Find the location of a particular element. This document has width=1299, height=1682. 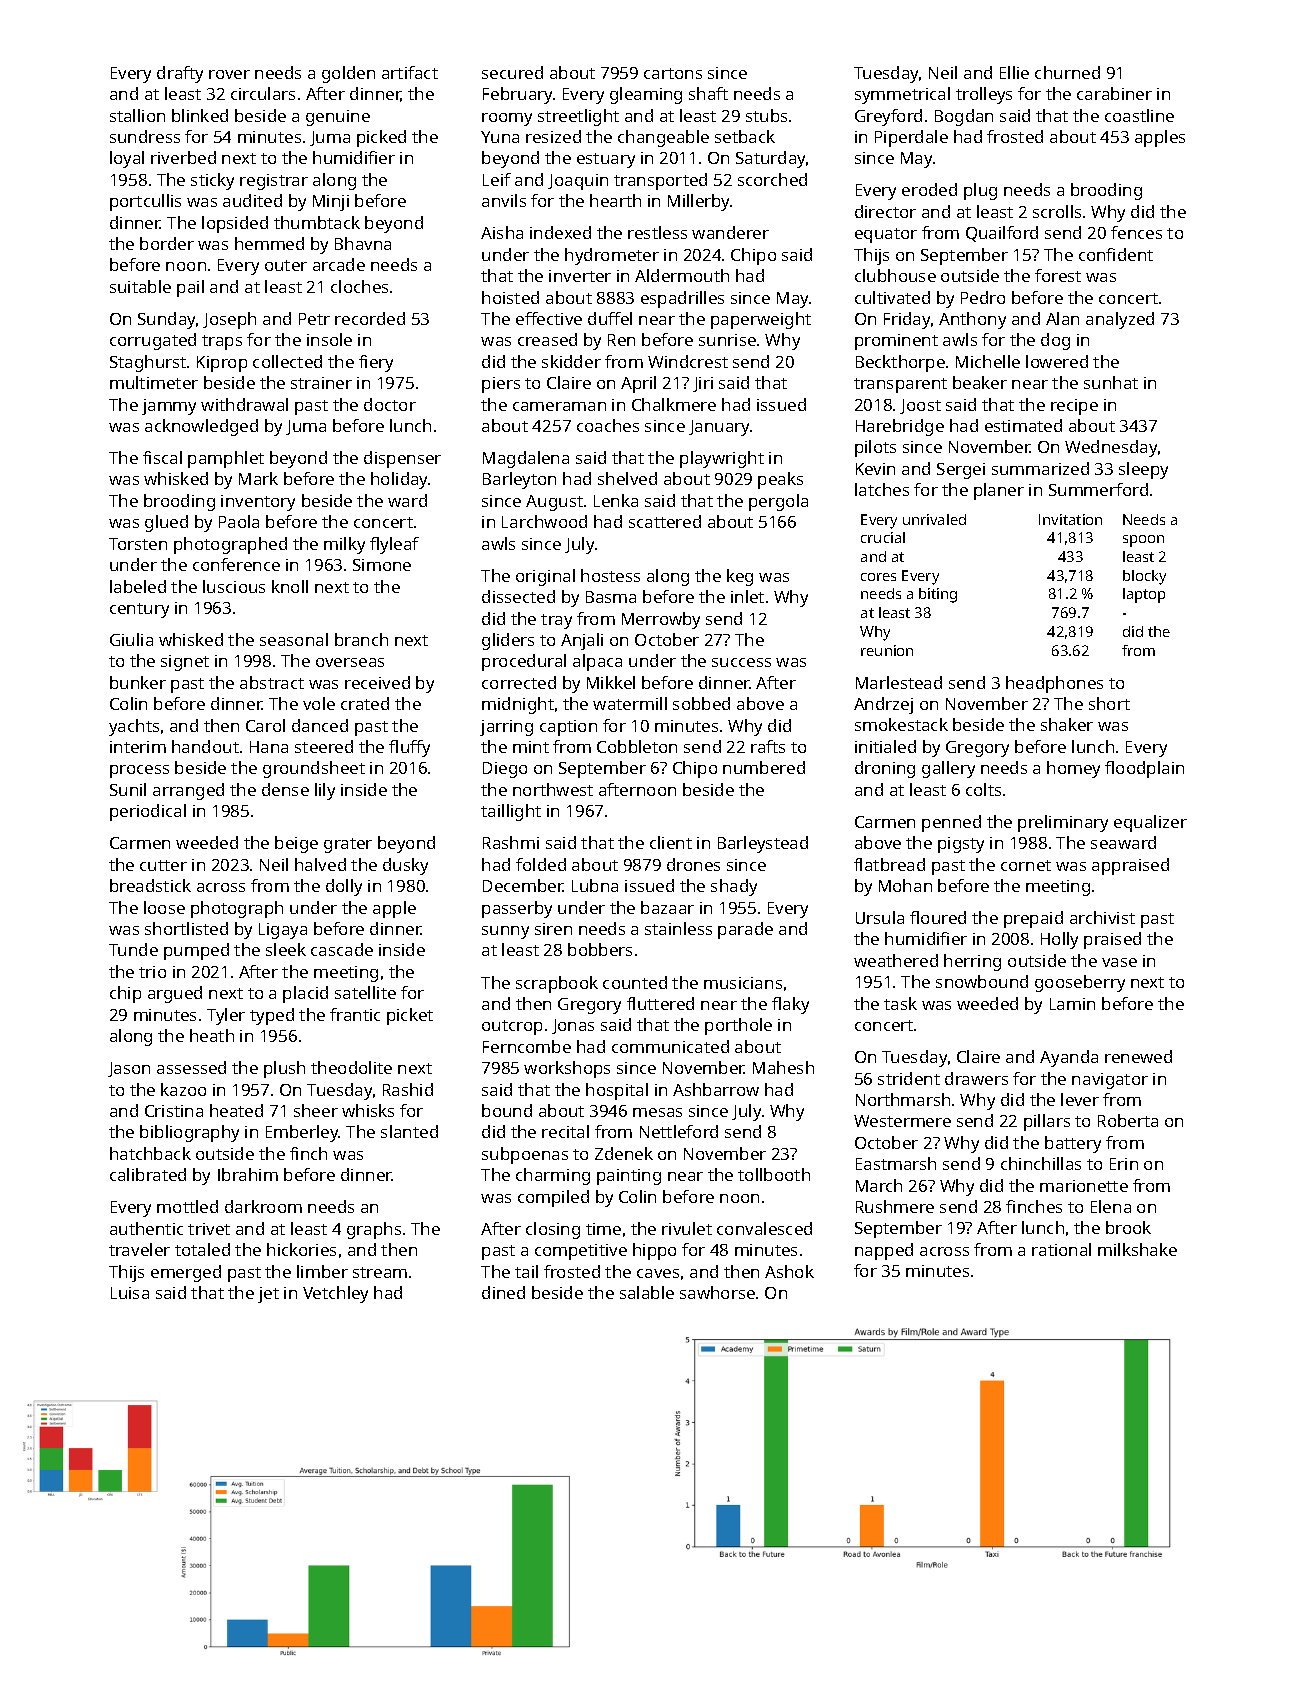

emerged is located at coordinates (186, 1273).
